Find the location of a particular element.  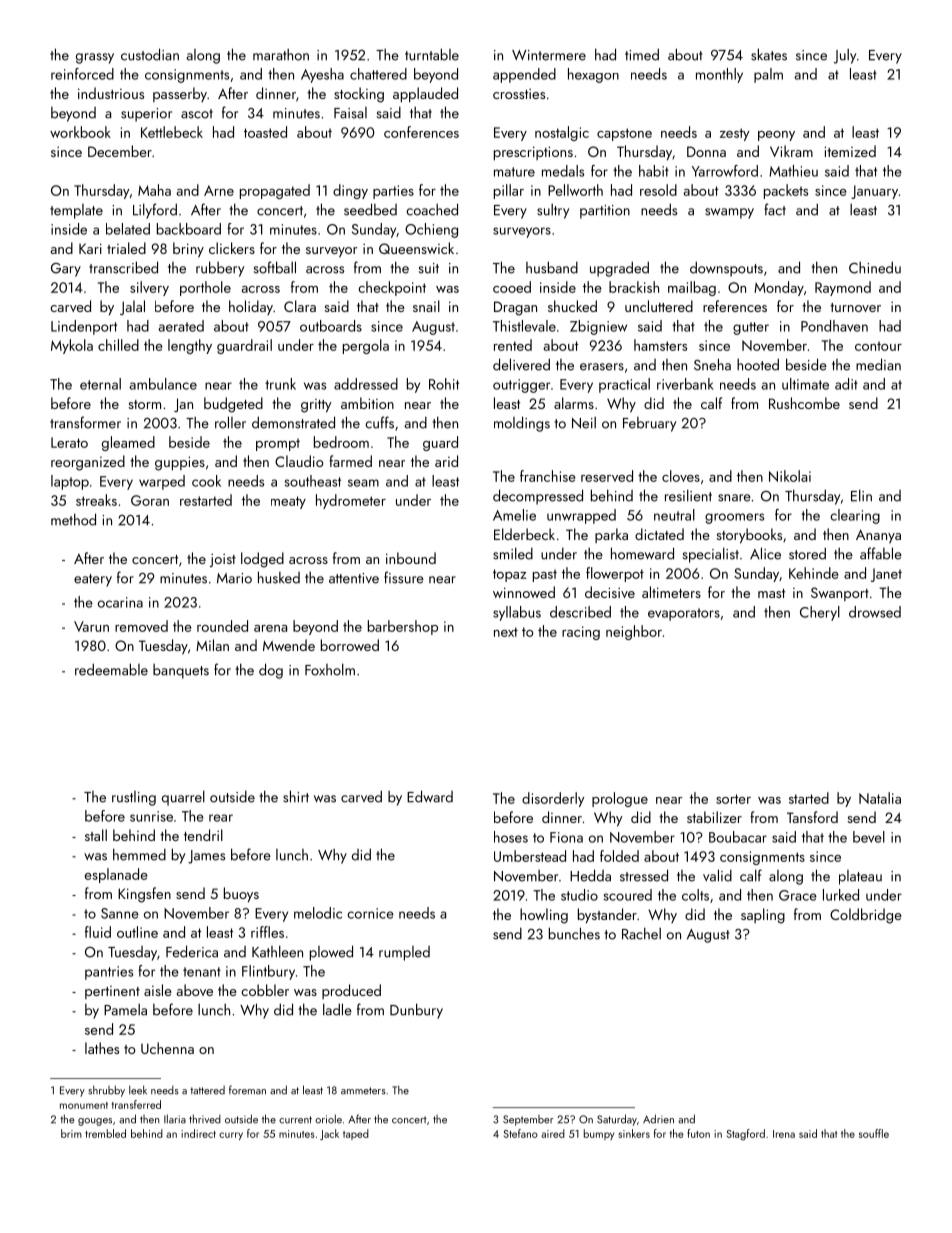

ammeters is located at coordinates (363, 1091).
